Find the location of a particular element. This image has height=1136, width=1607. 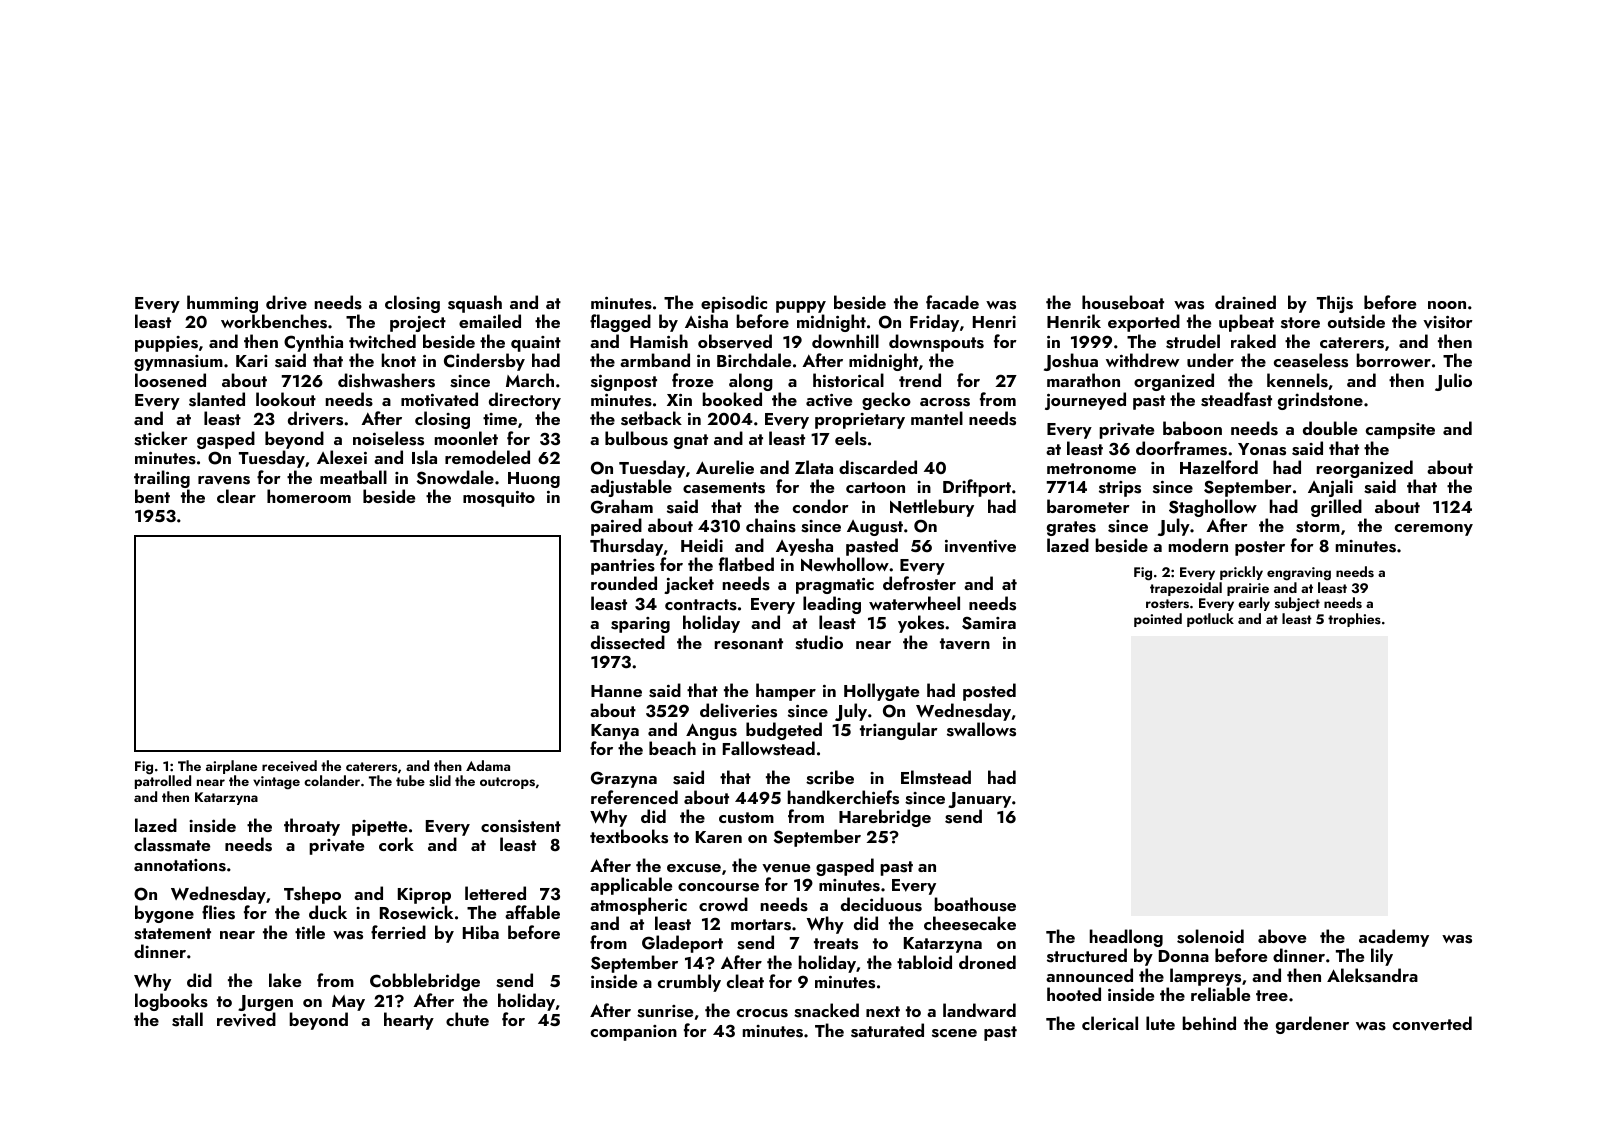

companion is located at coordinates (634, 1033).
